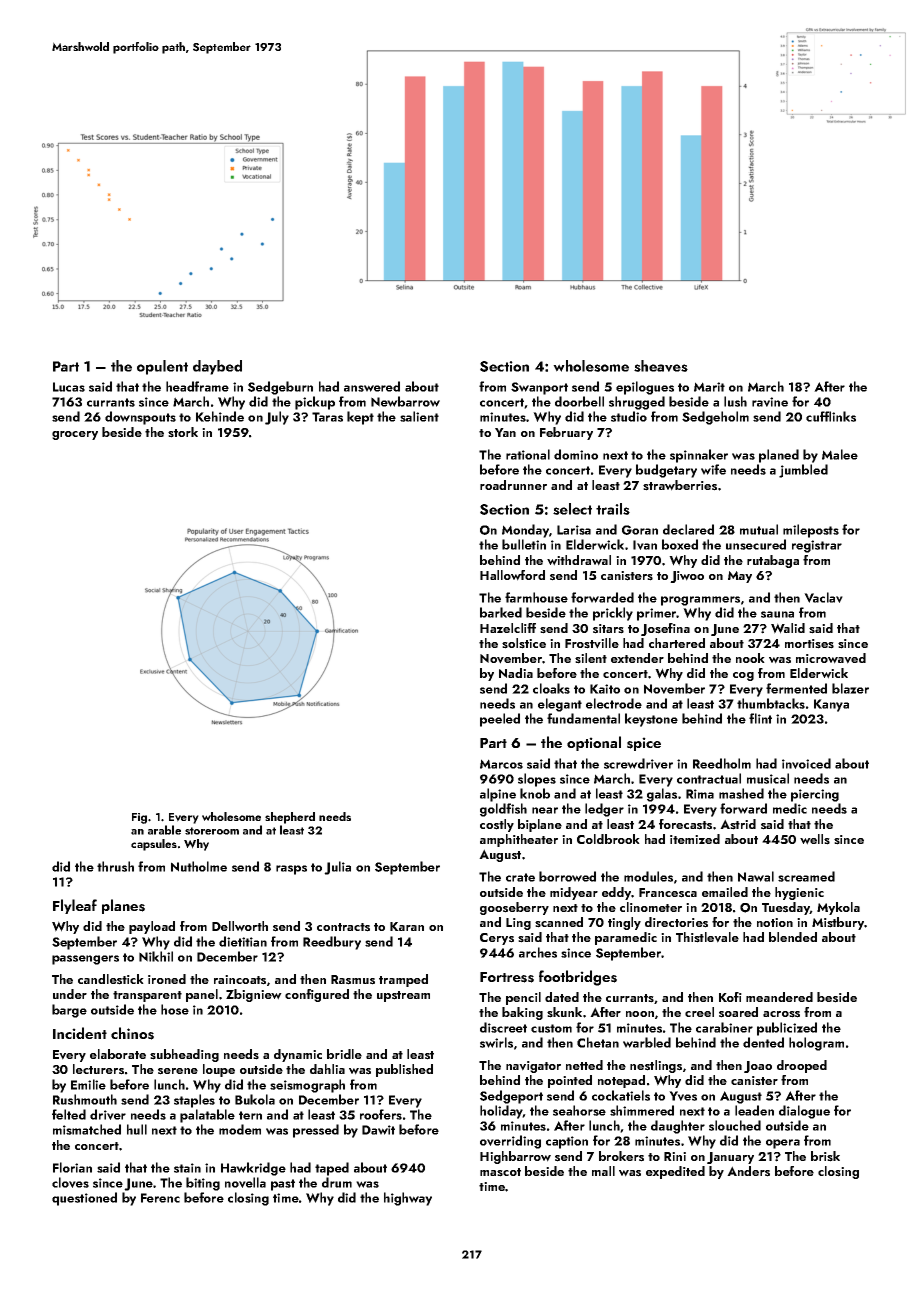 The image size is (924, 1308). Describe the element at coordinates (735, 401) in the screenshot. I see `lush` at that location.
